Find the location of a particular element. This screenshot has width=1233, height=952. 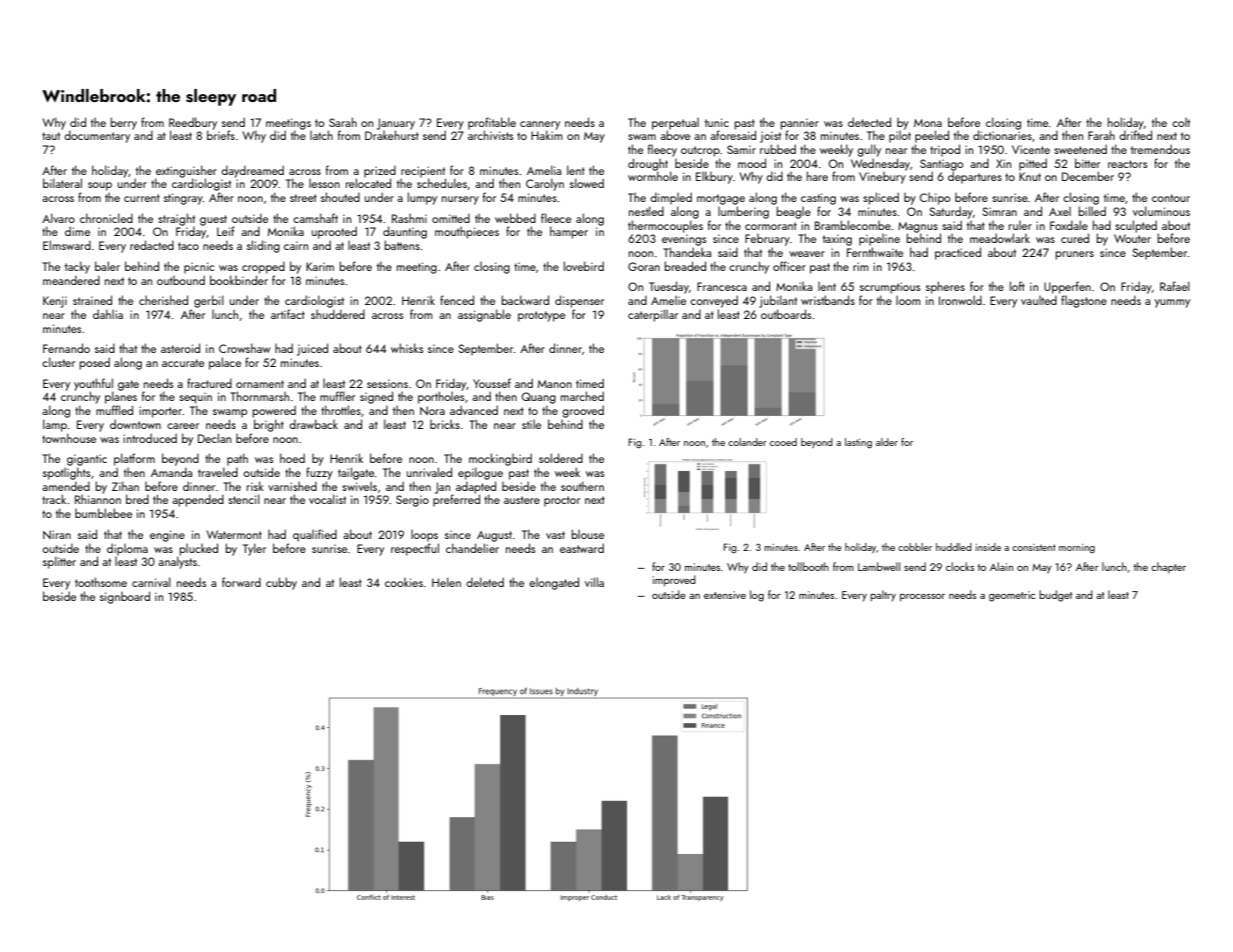

meandered is located at coordinates (71, 280).
